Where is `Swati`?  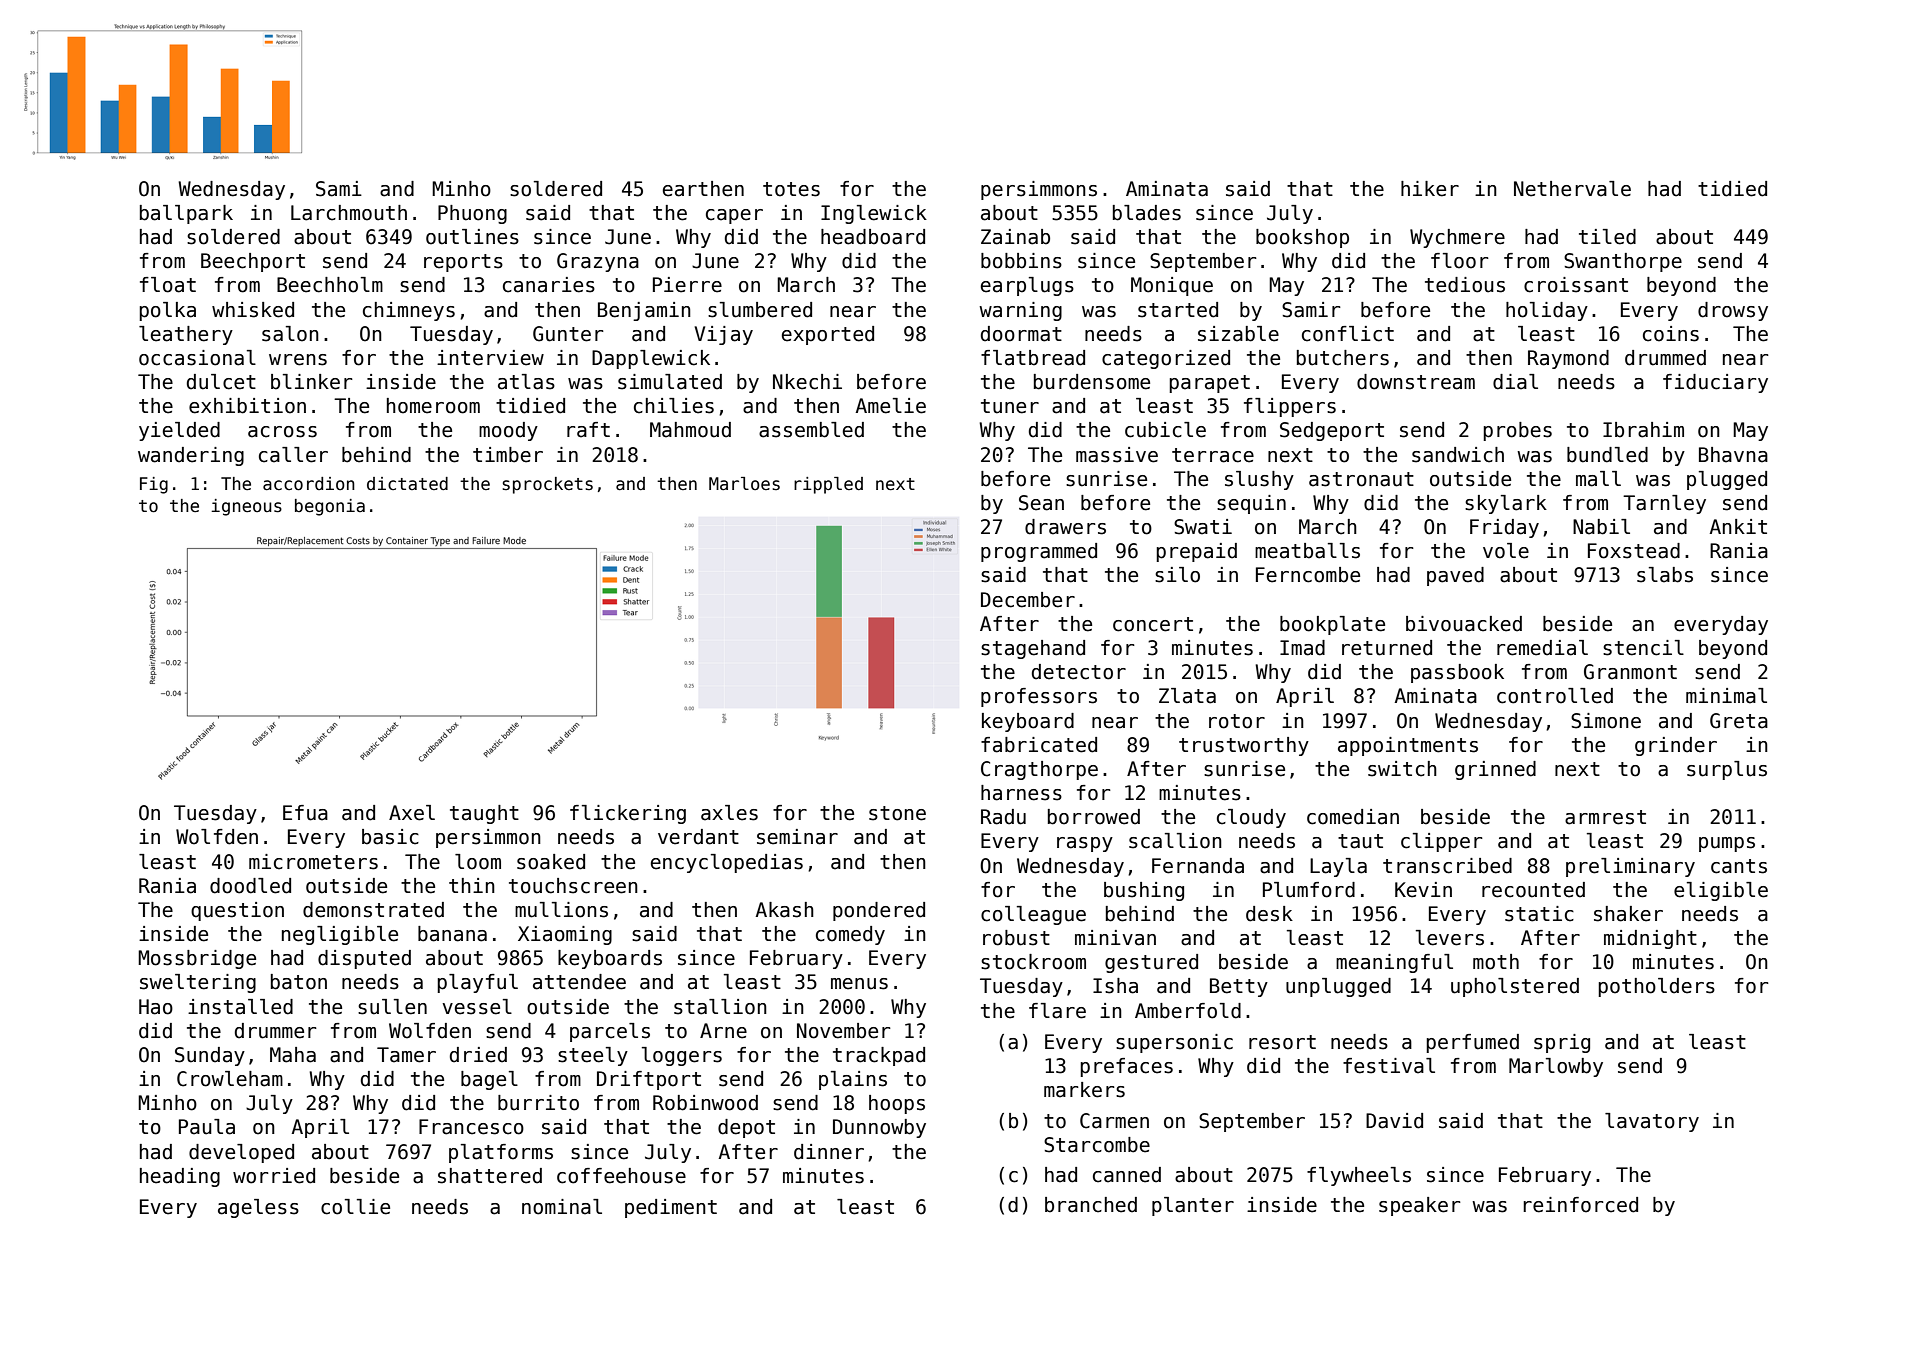 Swati is located at coordinates (1203, 527).
